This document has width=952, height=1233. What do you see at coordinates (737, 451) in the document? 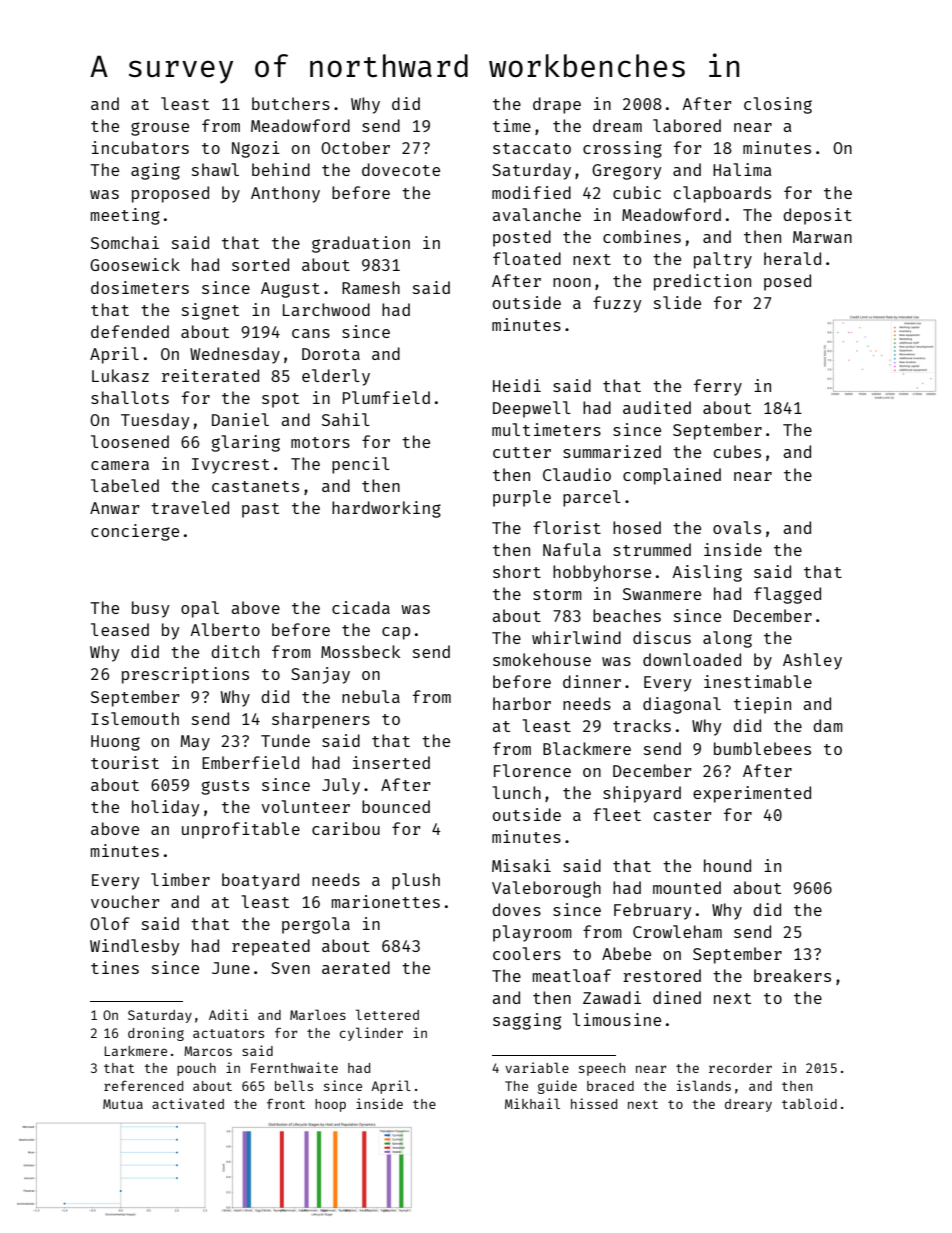
I see `cubes` at bounding box center [737, 451].
